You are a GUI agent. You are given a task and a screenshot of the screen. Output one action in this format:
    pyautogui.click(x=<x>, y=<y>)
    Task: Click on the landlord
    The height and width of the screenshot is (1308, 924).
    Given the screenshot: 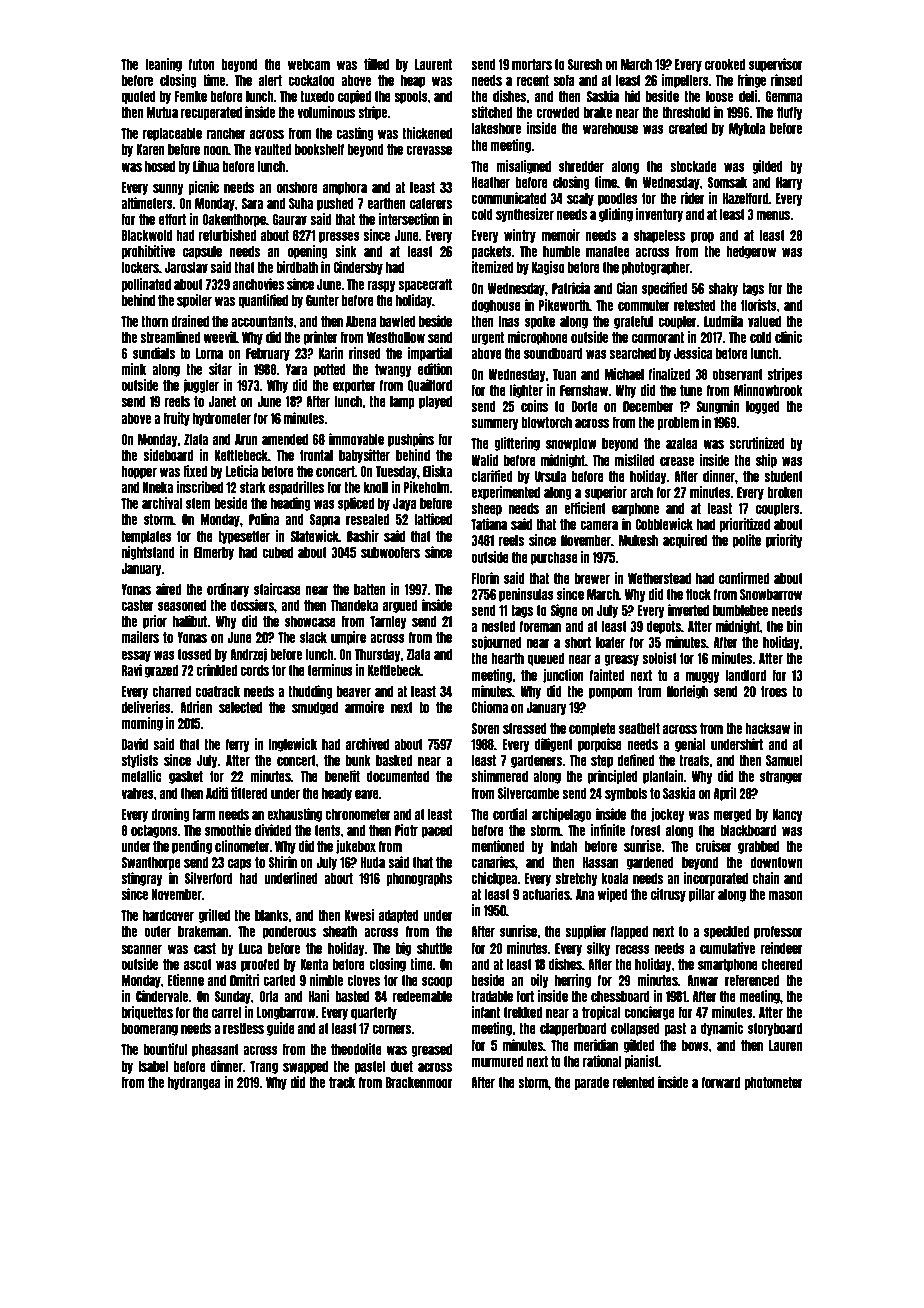 What is the action you would take?
    pyautogui.click(x=745, y=675)
